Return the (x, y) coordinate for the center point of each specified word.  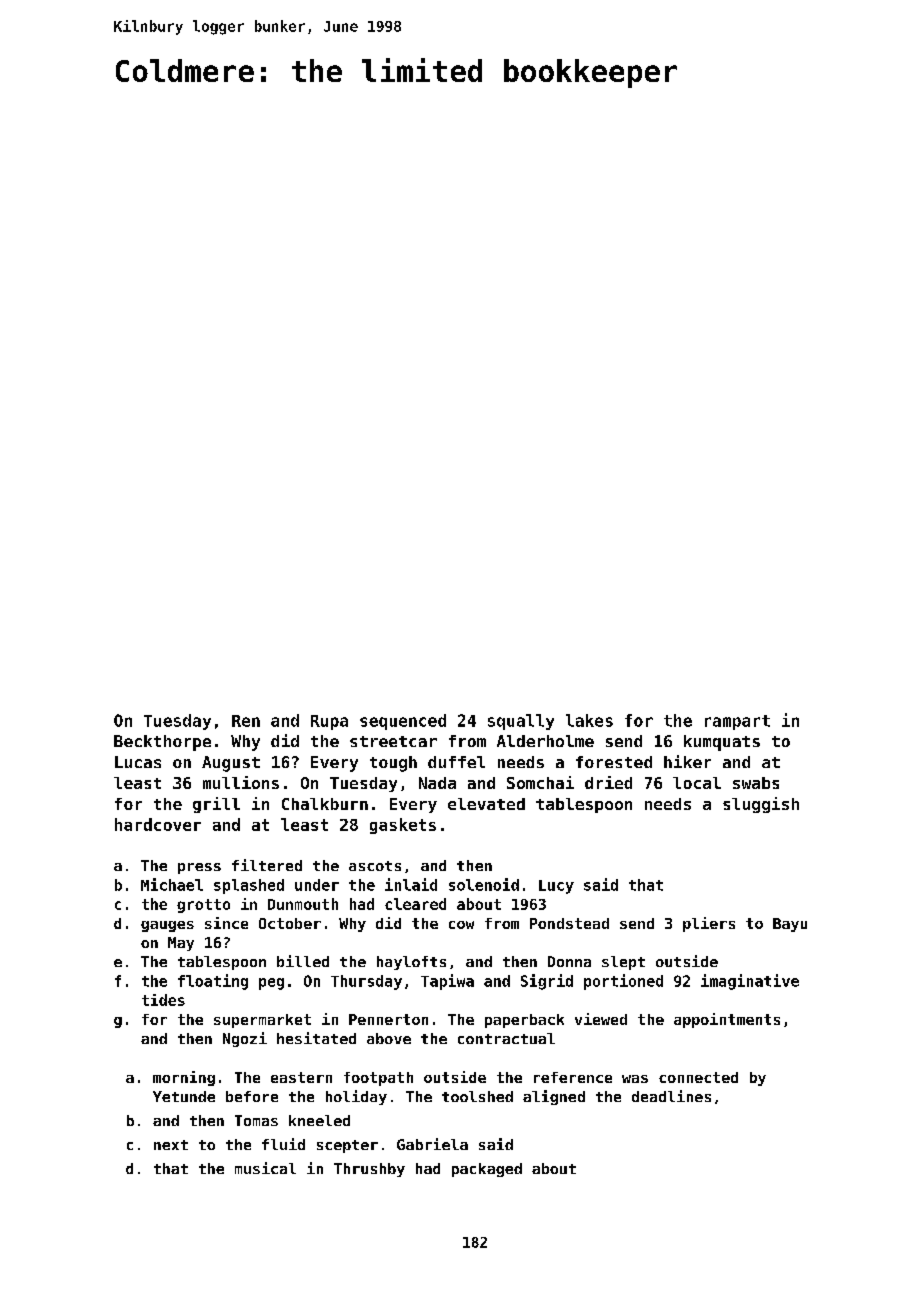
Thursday (366, 982)
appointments (727, 1020)
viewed (601, 1019)
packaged (487, 1170)
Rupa (329, 722)
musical (265, 1168)
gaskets (403, 826)
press (199, 868)
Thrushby (369, 1170)
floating (213, 982)
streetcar (393, 741)
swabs (756, 783)
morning (184, 1078)
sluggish (761, 805)
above (389, 1038)
